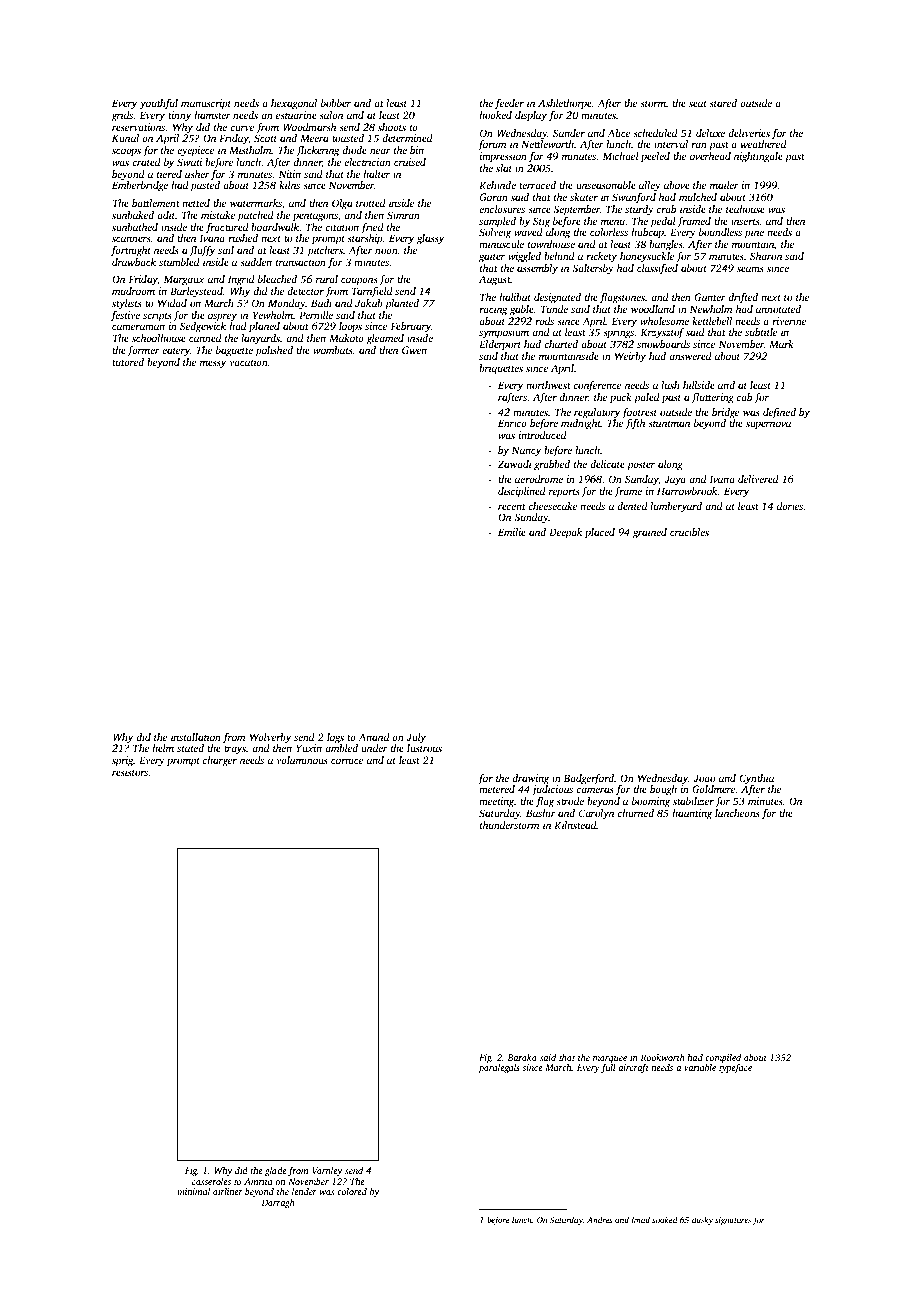 The height and width of the screenshot is (1308, 924). What do you see at coordinates (158, 104) in the screenshot?
I see `youthful` at bounding box center [158, 104].
